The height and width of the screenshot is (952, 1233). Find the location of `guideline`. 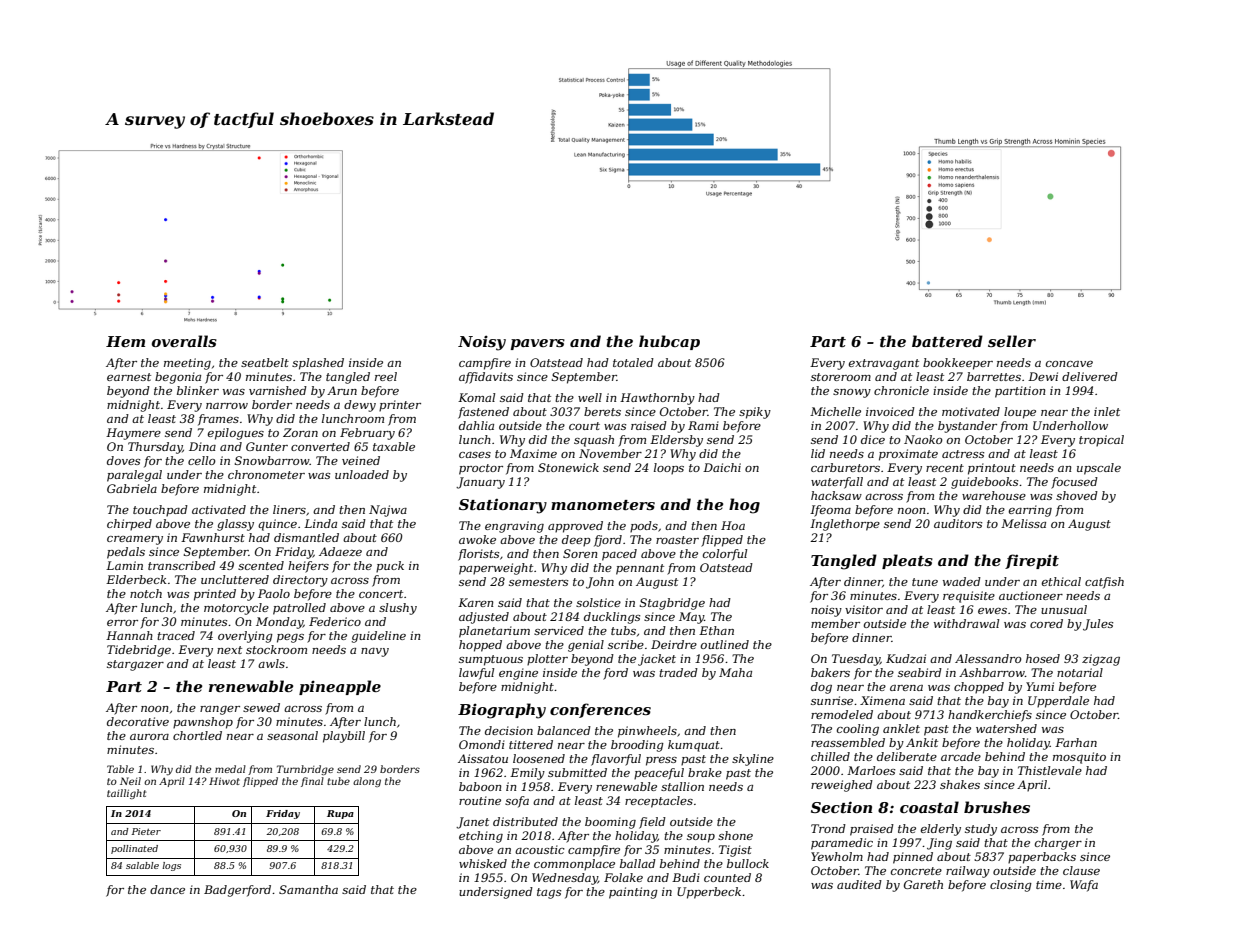

guideline is located at coordinates (379, 637).
